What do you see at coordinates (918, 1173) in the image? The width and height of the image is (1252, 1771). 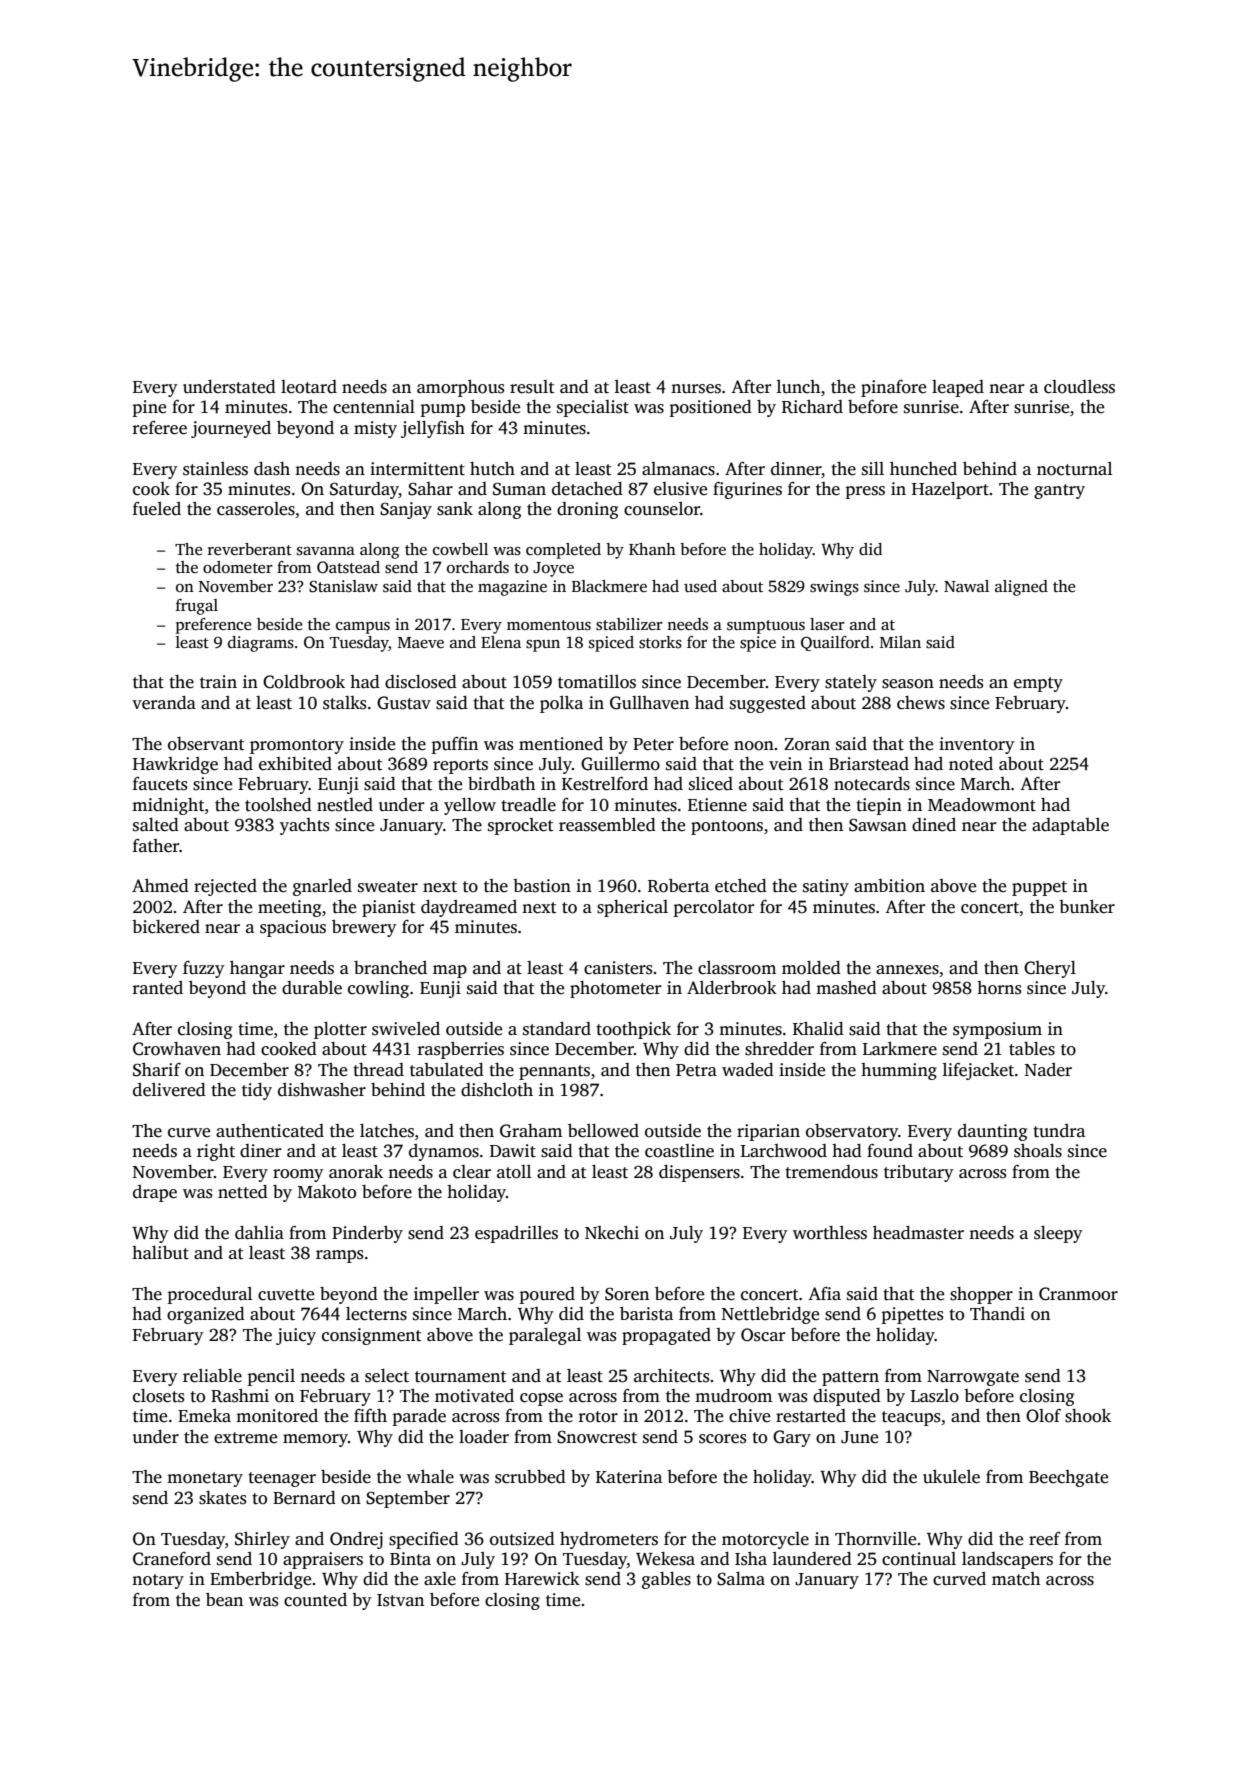 I see `tributary` at bounding box center [918, 1173].
